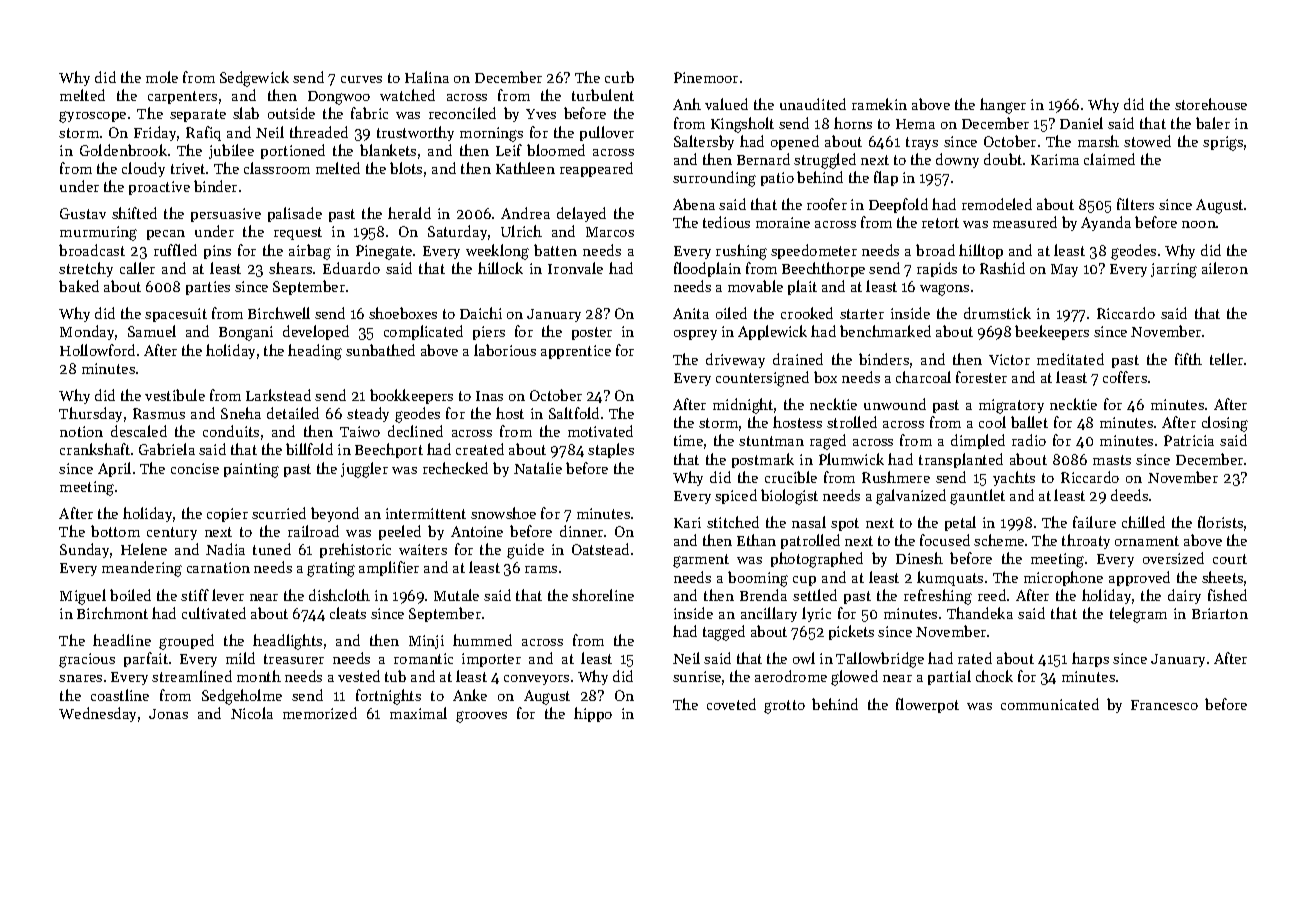 This image has width=1308, height=924. What do you see at coordinates (90, 414) in the image?
I see `Thursday` at bounding box center [90, 414].
